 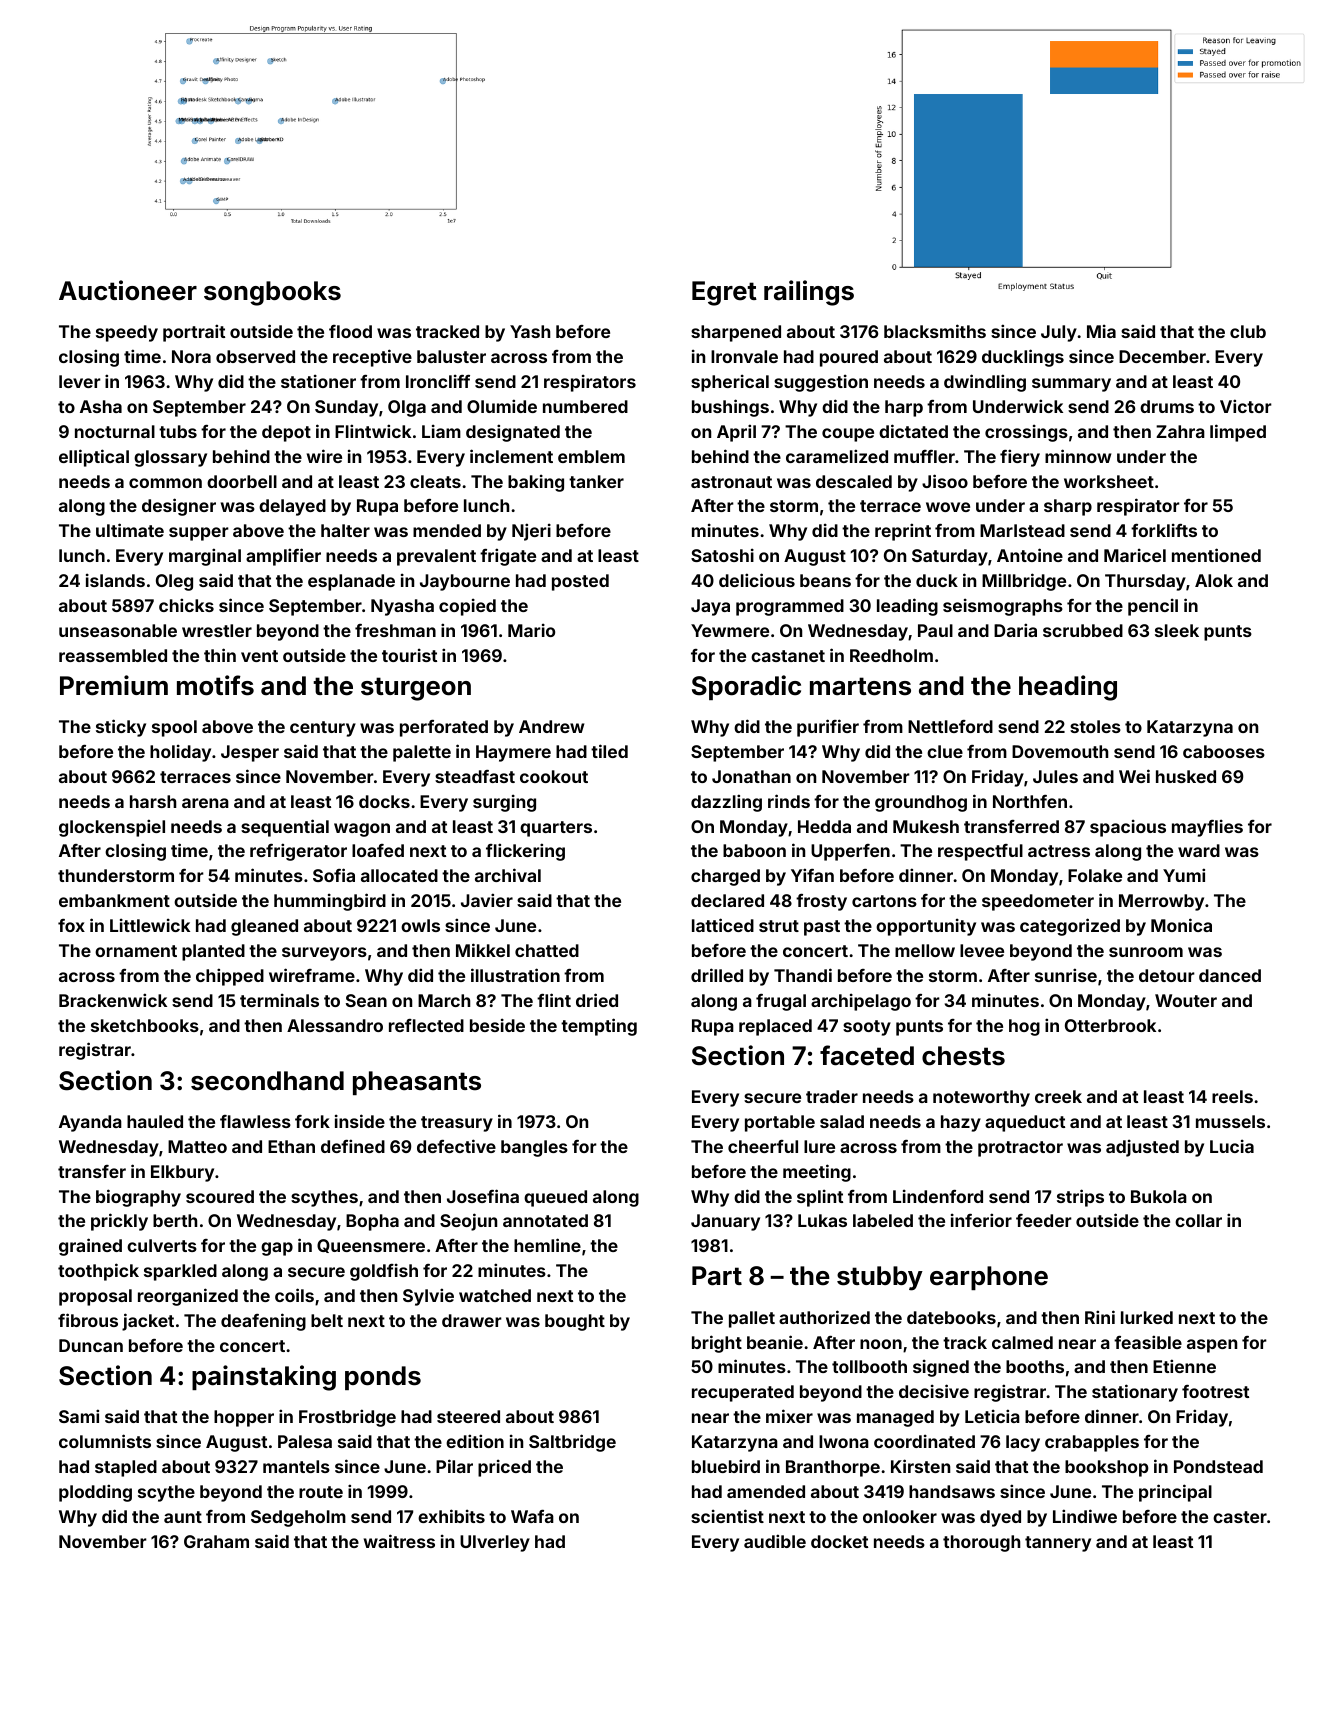 What do you see at coordinates (191, 356) in the screenshot?
I see `Nora` at bounding box center [191, 356].
